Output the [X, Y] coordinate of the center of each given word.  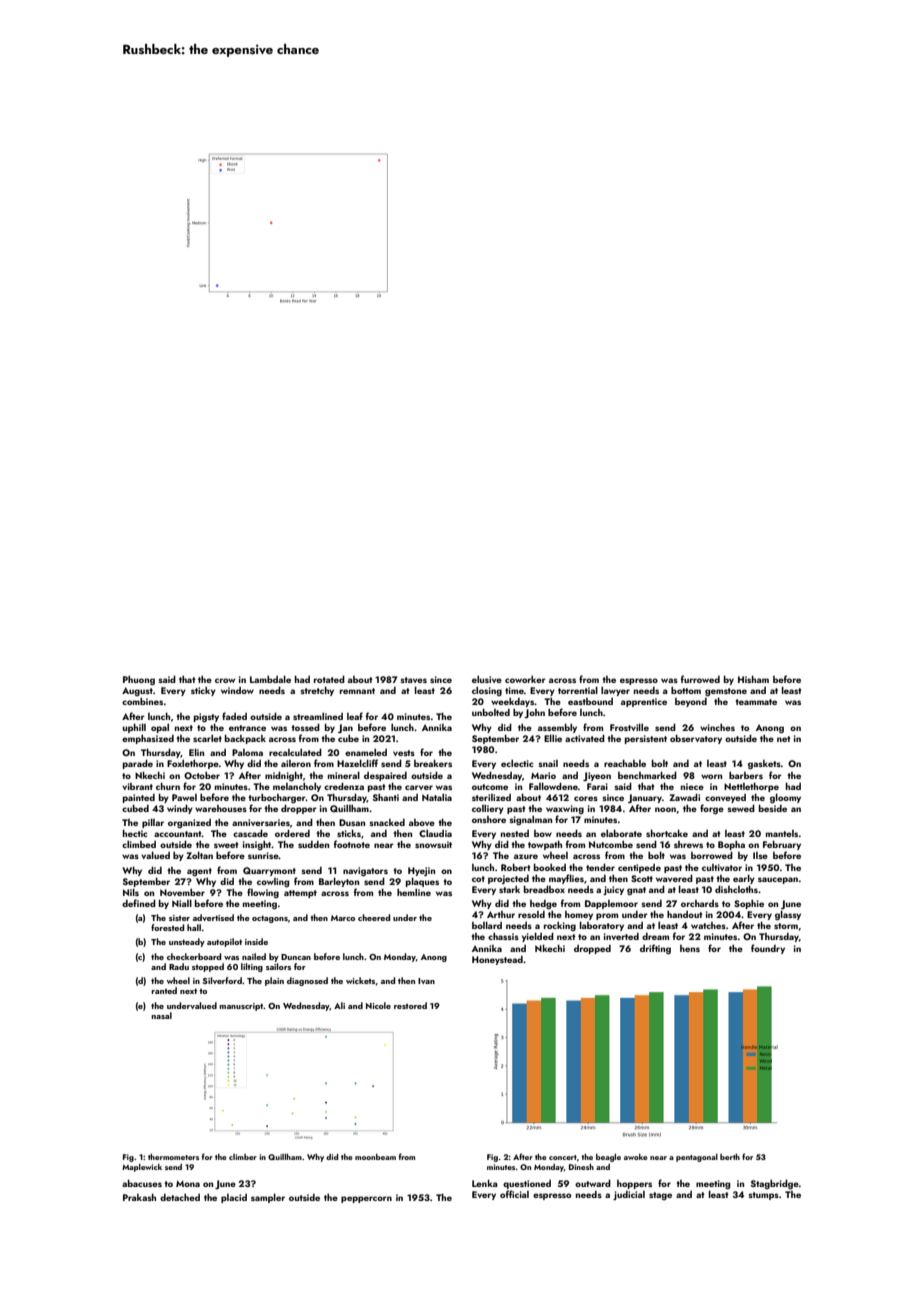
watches [708, 925]
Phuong [139, 680]
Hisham [753, 679]
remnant [357, 691]
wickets [360, 980]
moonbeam [375, 1157]
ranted [164, 990]
